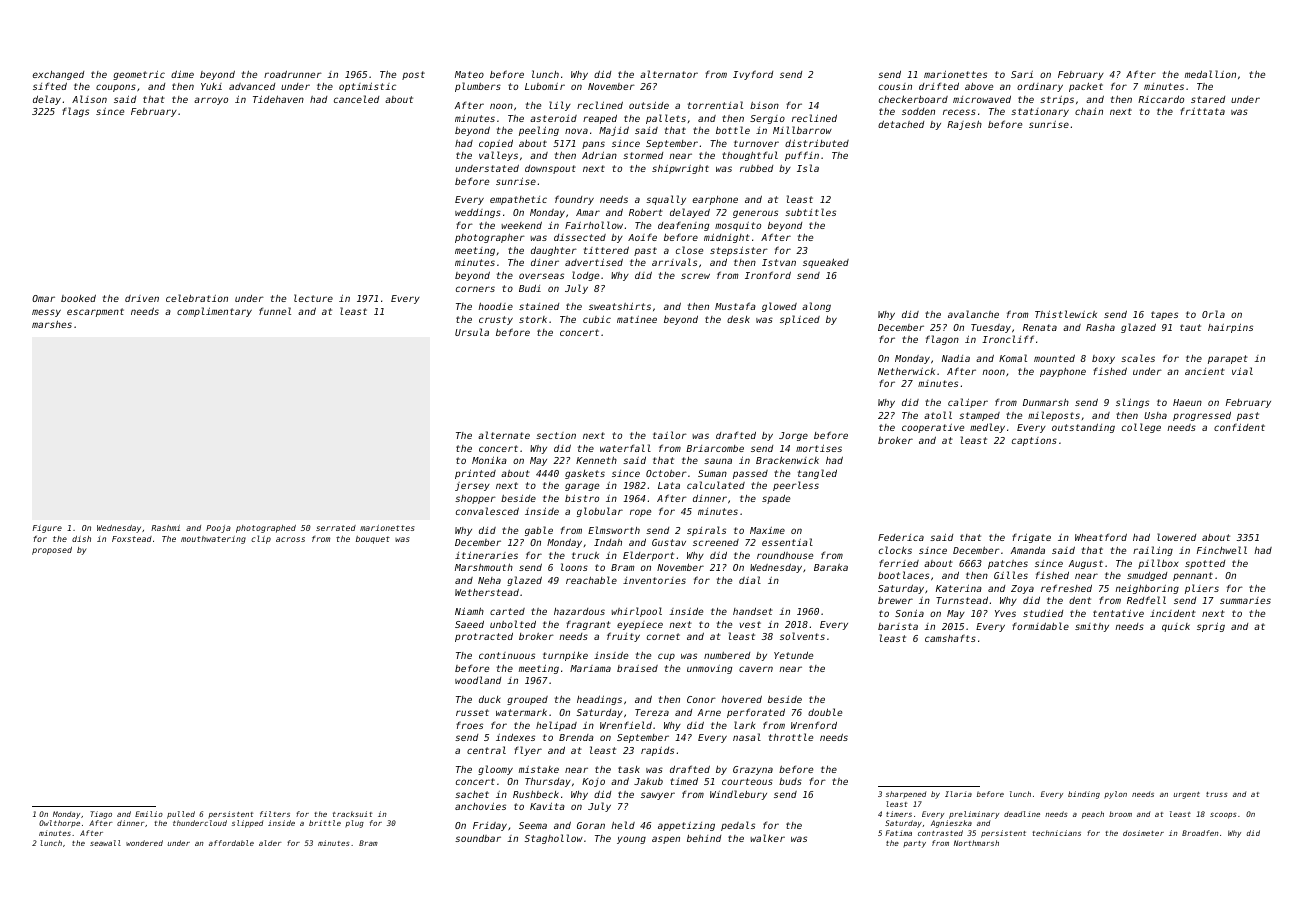  What do you see at coordinates (753, 75) in the screenshot?
I see `Ivyford` at bounding box center [753, 75].
